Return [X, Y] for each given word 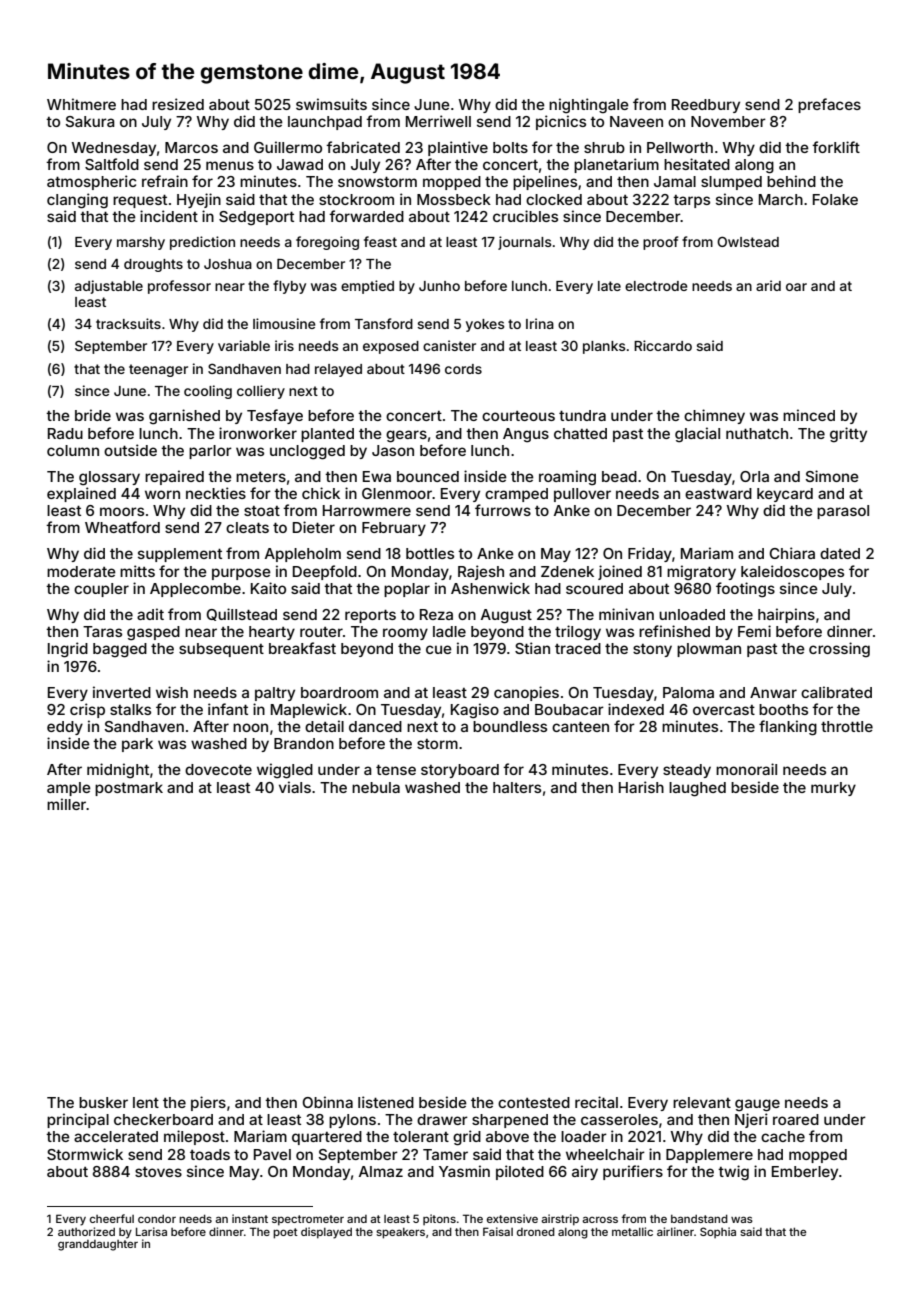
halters [517, 787]
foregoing [327, 243]
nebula [376, 787]
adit [150, 614]
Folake [835, 199]
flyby [289, 287]
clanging [77, 201]
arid [768, 285]
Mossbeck [454, 199]
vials [295, 787]
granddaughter [98, 1245]
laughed [697, 789]
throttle [847, 726]
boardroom [339, 692]
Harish [641, 787]
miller [66, 804]
